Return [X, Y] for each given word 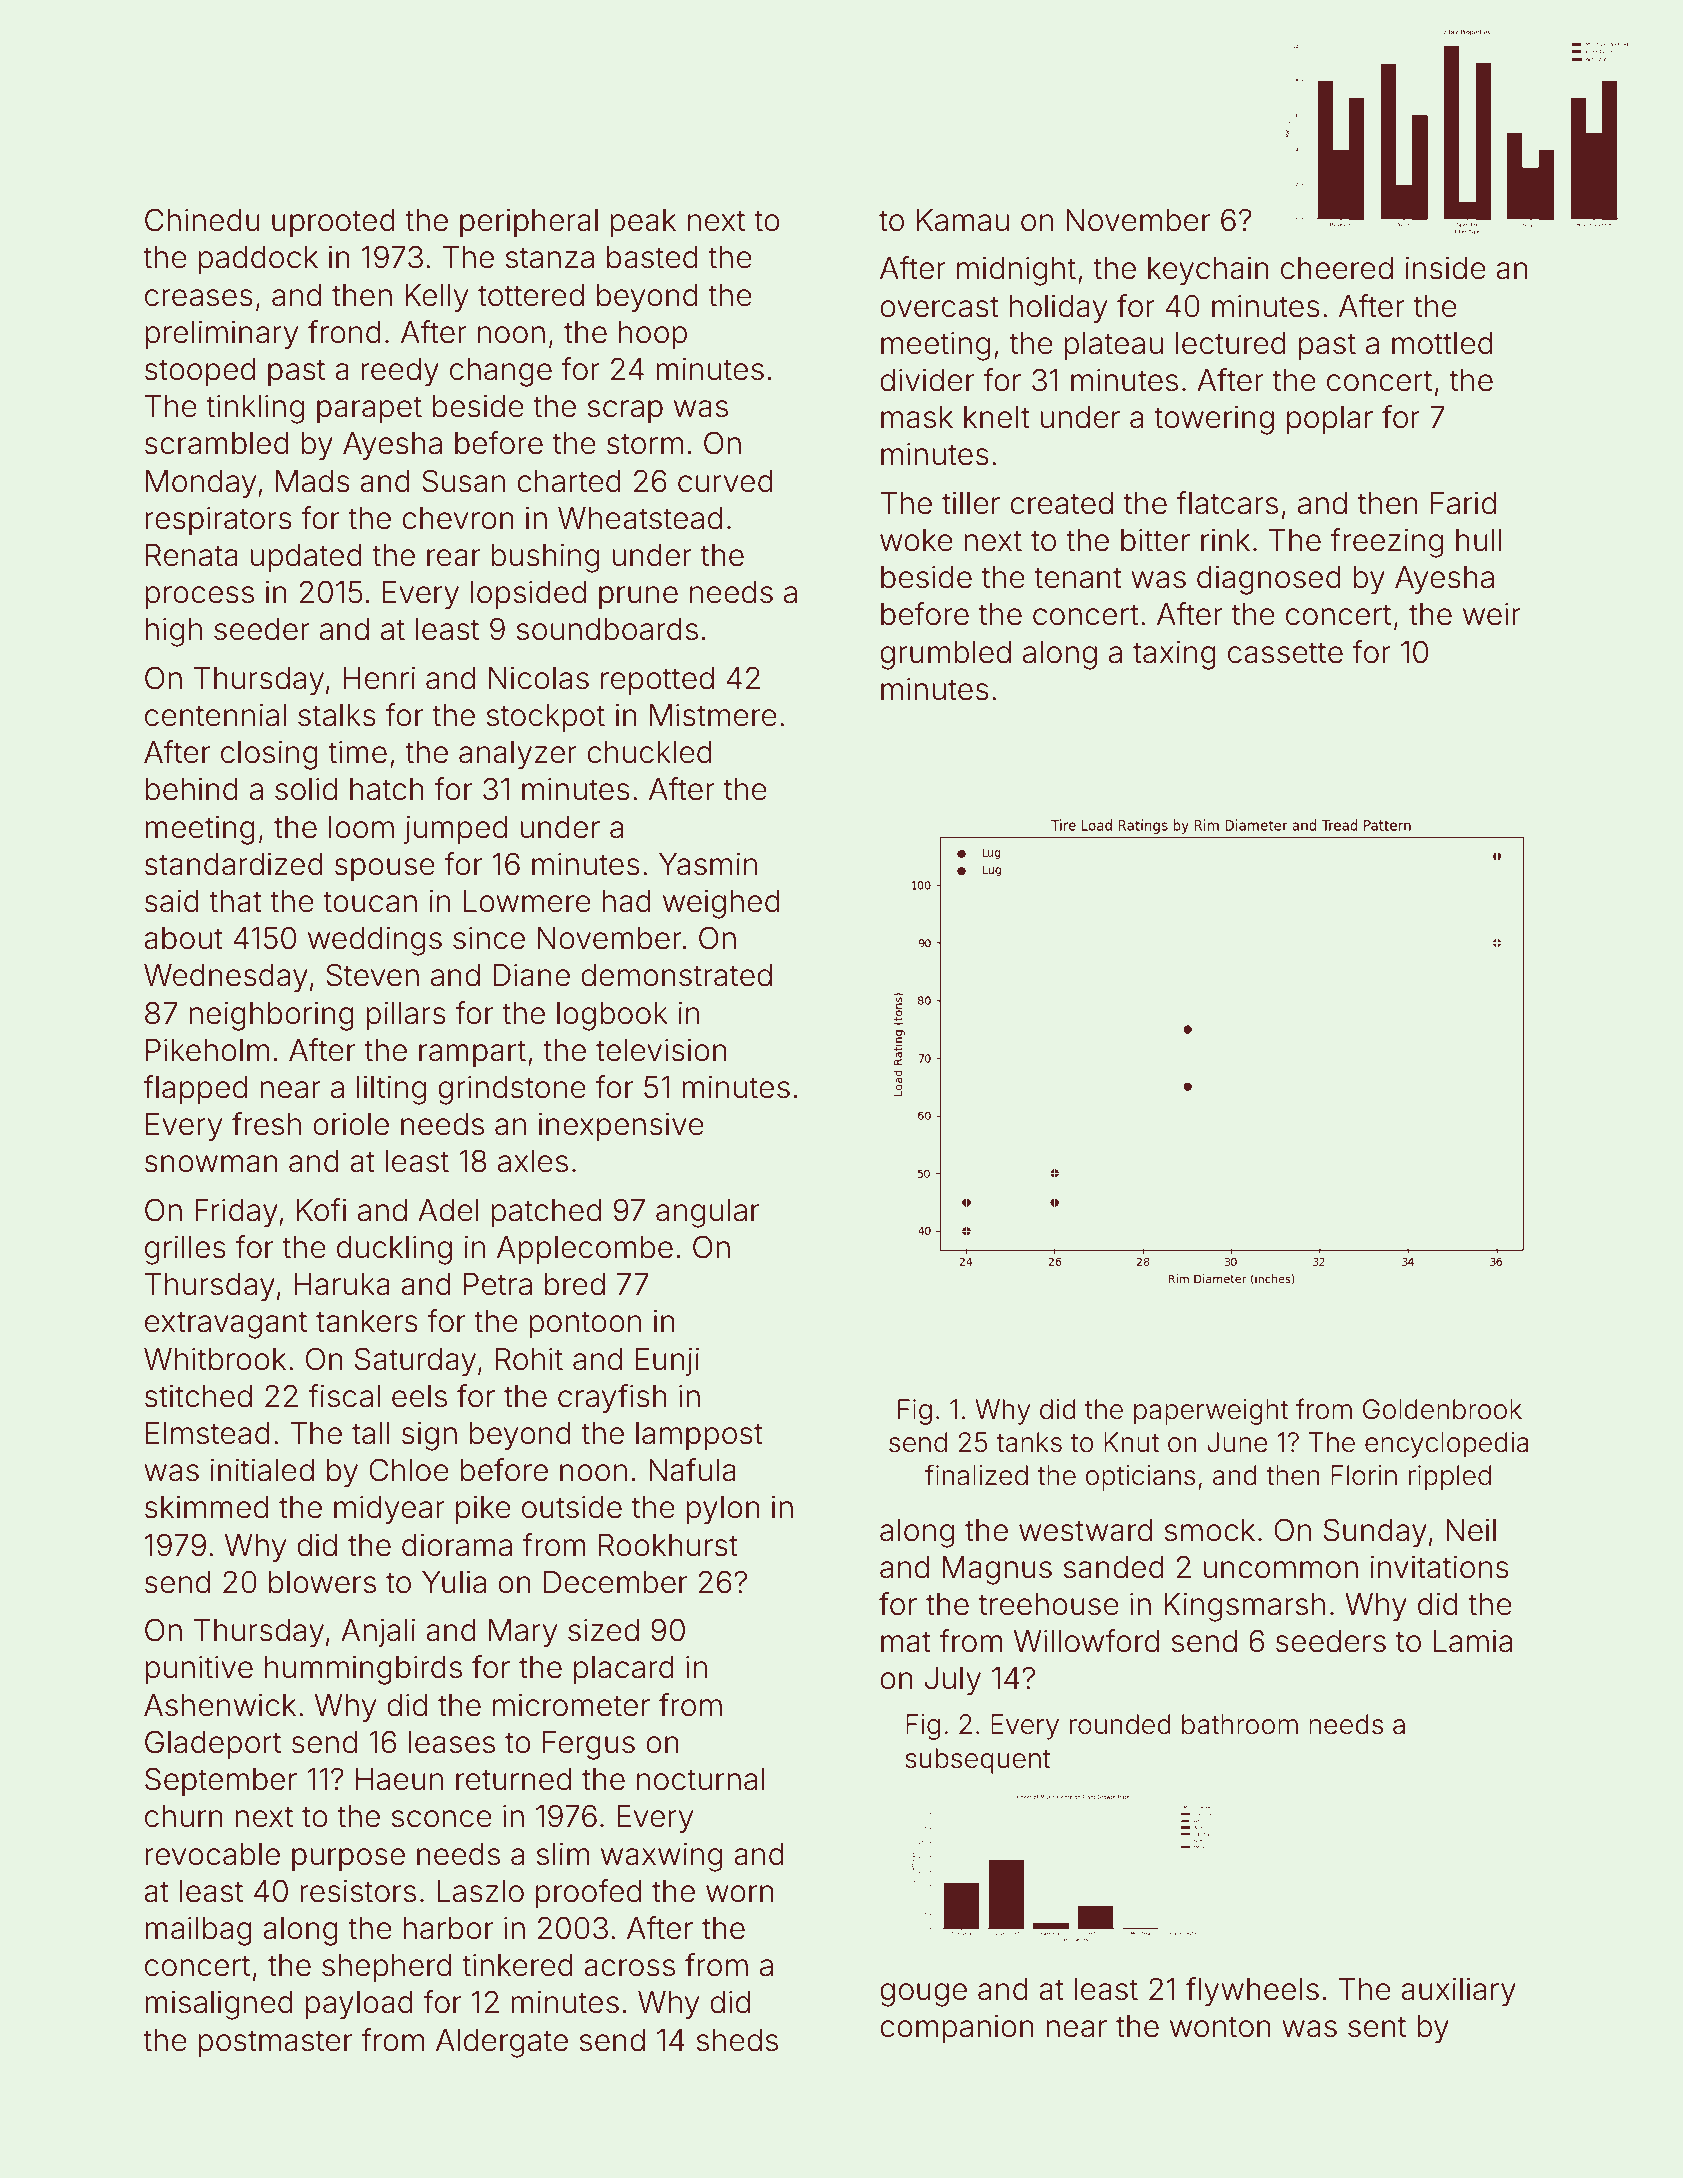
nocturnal [701, 1779]
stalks [337, 715]
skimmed [206, 1507]
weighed [721, 904]
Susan [463, 481]
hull [1479, 540]
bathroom [1240, 1724]
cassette [1285, 653]
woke [916, 540]
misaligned [219, 2005]
